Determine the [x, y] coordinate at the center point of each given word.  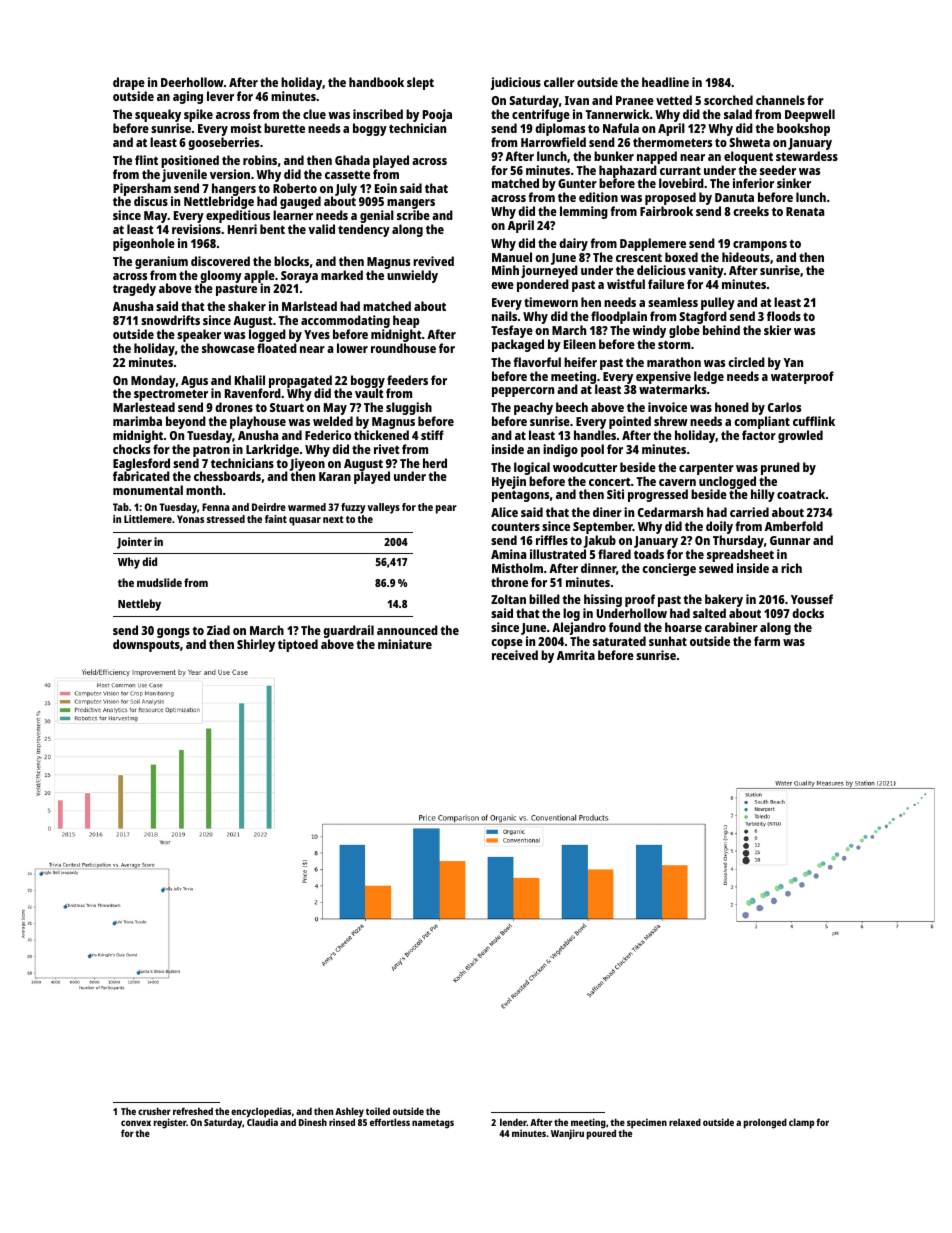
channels [780, 100]
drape [129, 84]
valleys [383, 508]
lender [513, 1122]
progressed [658, 495]
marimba [137, 421]
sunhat [668, 641]
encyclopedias [261, 1113]
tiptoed [298, 645]
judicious [516, 83]
